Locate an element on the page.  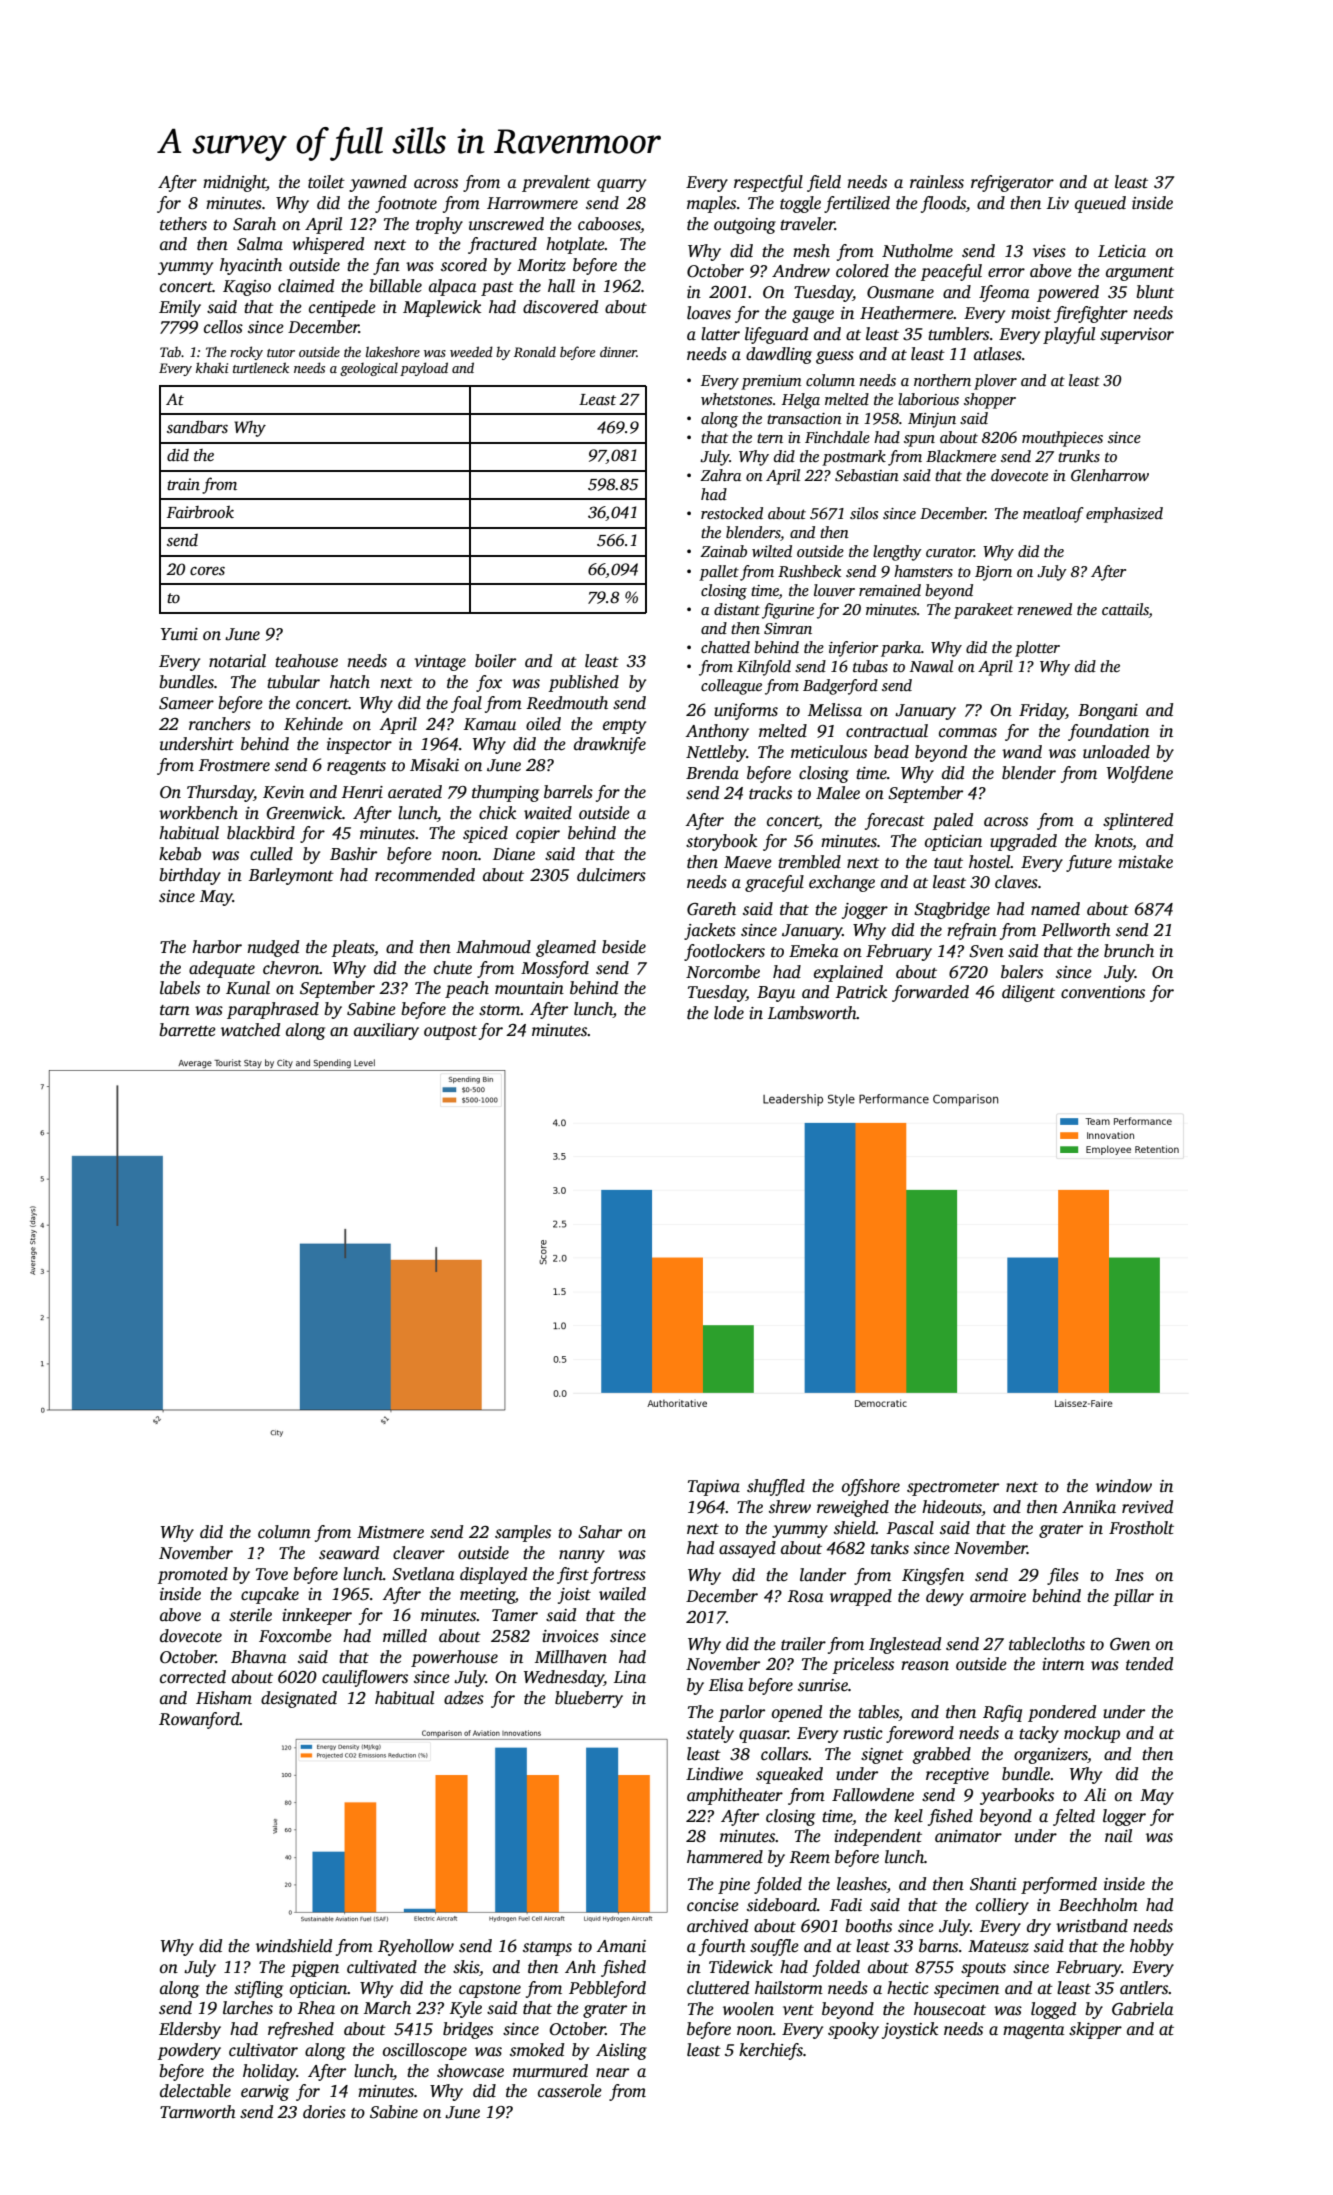
respectful is located at coordinates (768, 183).
